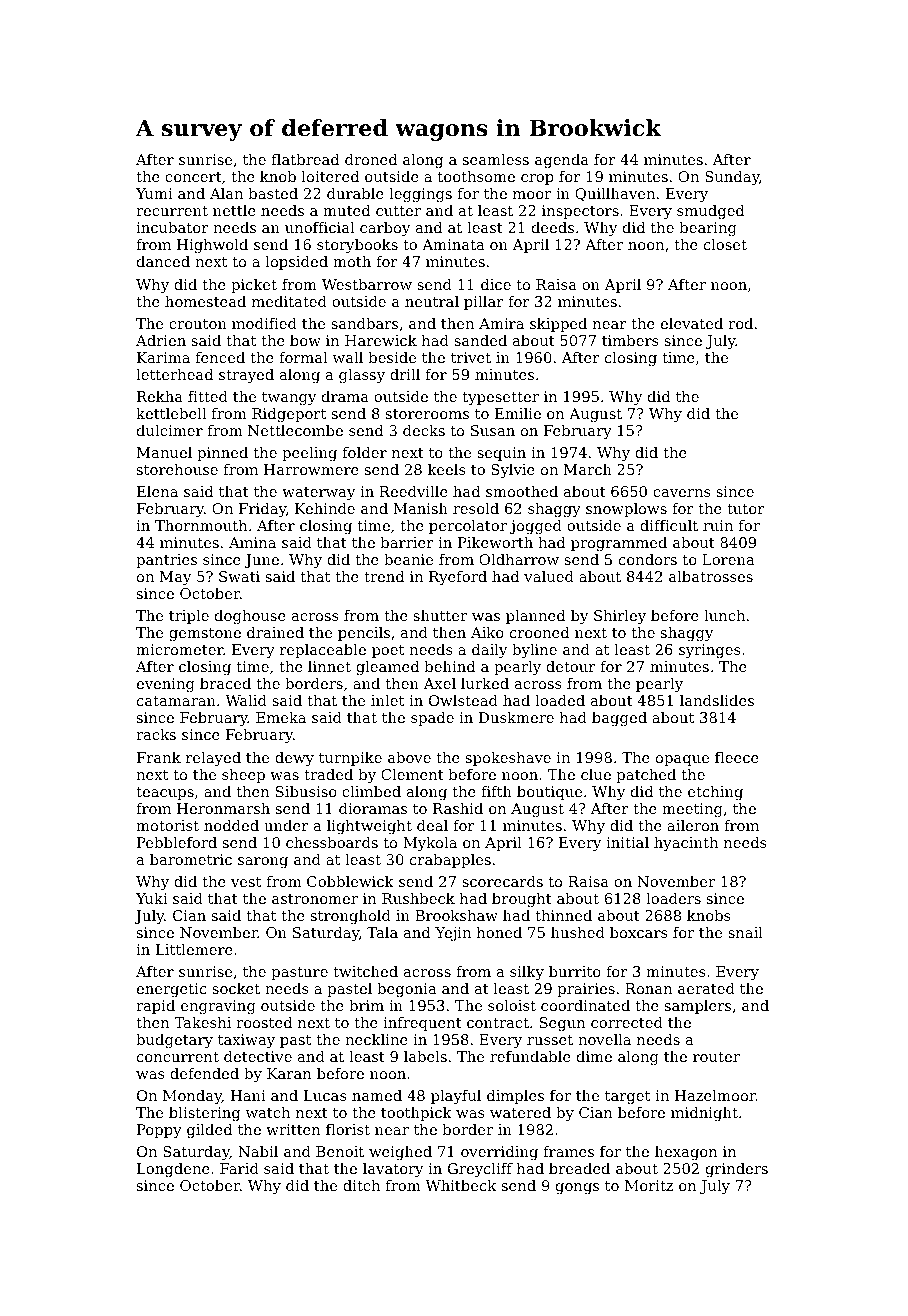 The height and width of the screenshot is (1316, 908). What do you see at coordinates (239, 1168) in the screenshot?
I see `Farid` at bounding box center [239, 1168].
